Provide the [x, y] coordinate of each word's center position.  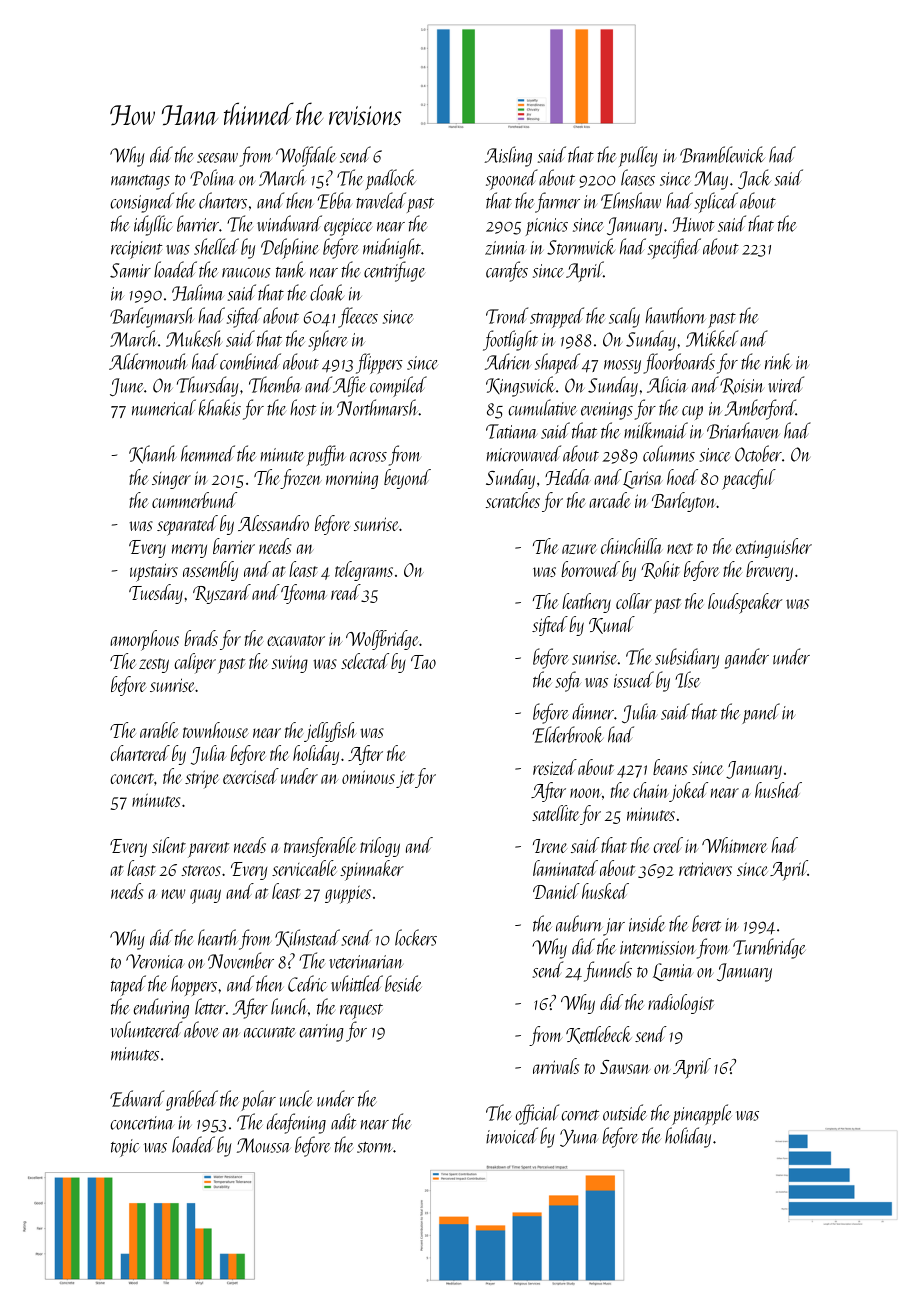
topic [125, 1148]
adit [343, 1121]
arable [159, 730]
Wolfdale [306, 156]
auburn [579, 923]
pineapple [702, 1114]
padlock [391, 179]
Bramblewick [722, 154]
